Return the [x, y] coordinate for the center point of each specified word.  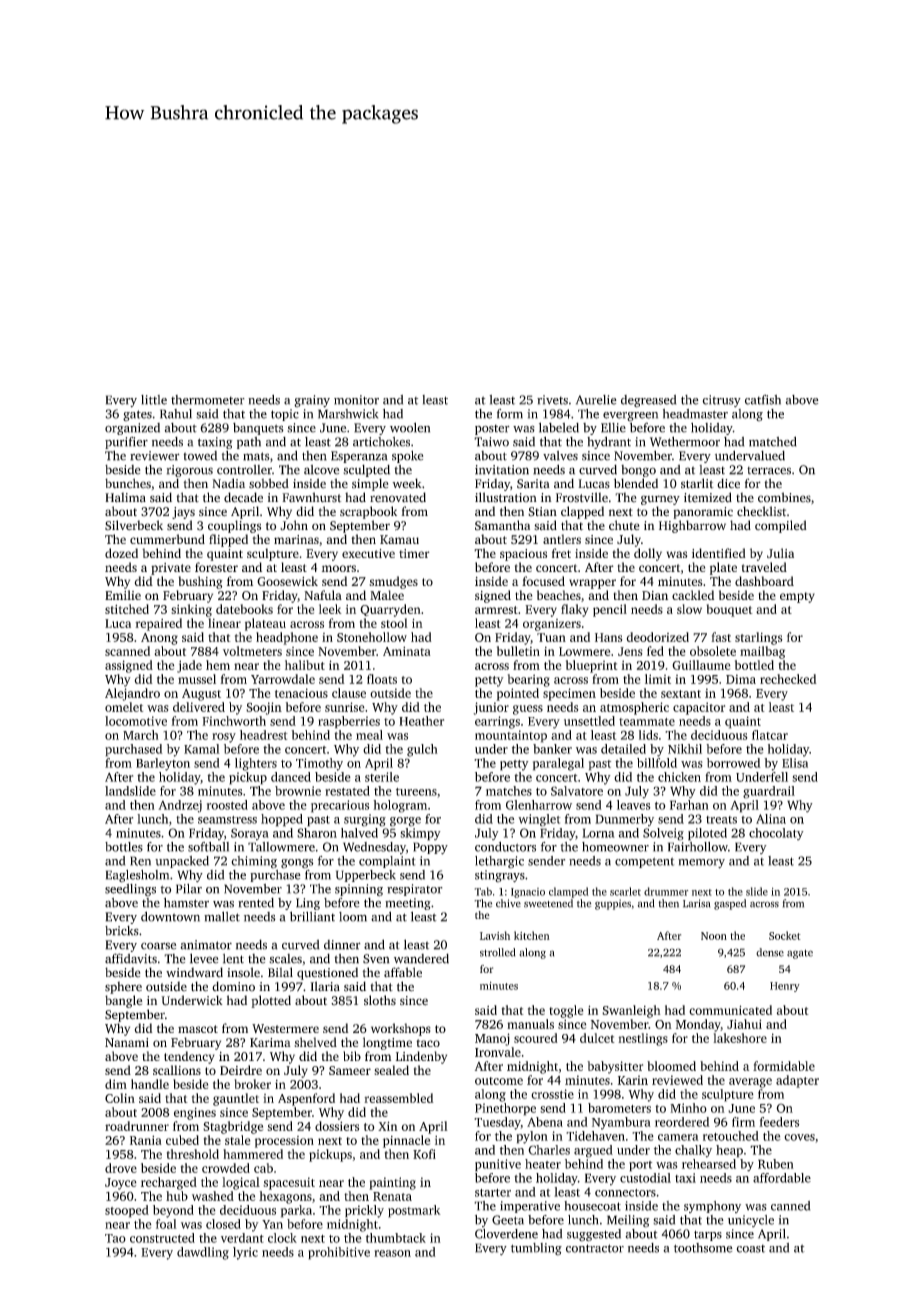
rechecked [788, 679]
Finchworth [234, 721]
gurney [660, 500]
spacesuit [289, 1183]
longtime [387, 1043]
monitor [356, 400]
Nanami [127, 1042]
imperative [530, 1207]
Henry [785, 987]
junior [491, 708]
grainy [312, 401]
